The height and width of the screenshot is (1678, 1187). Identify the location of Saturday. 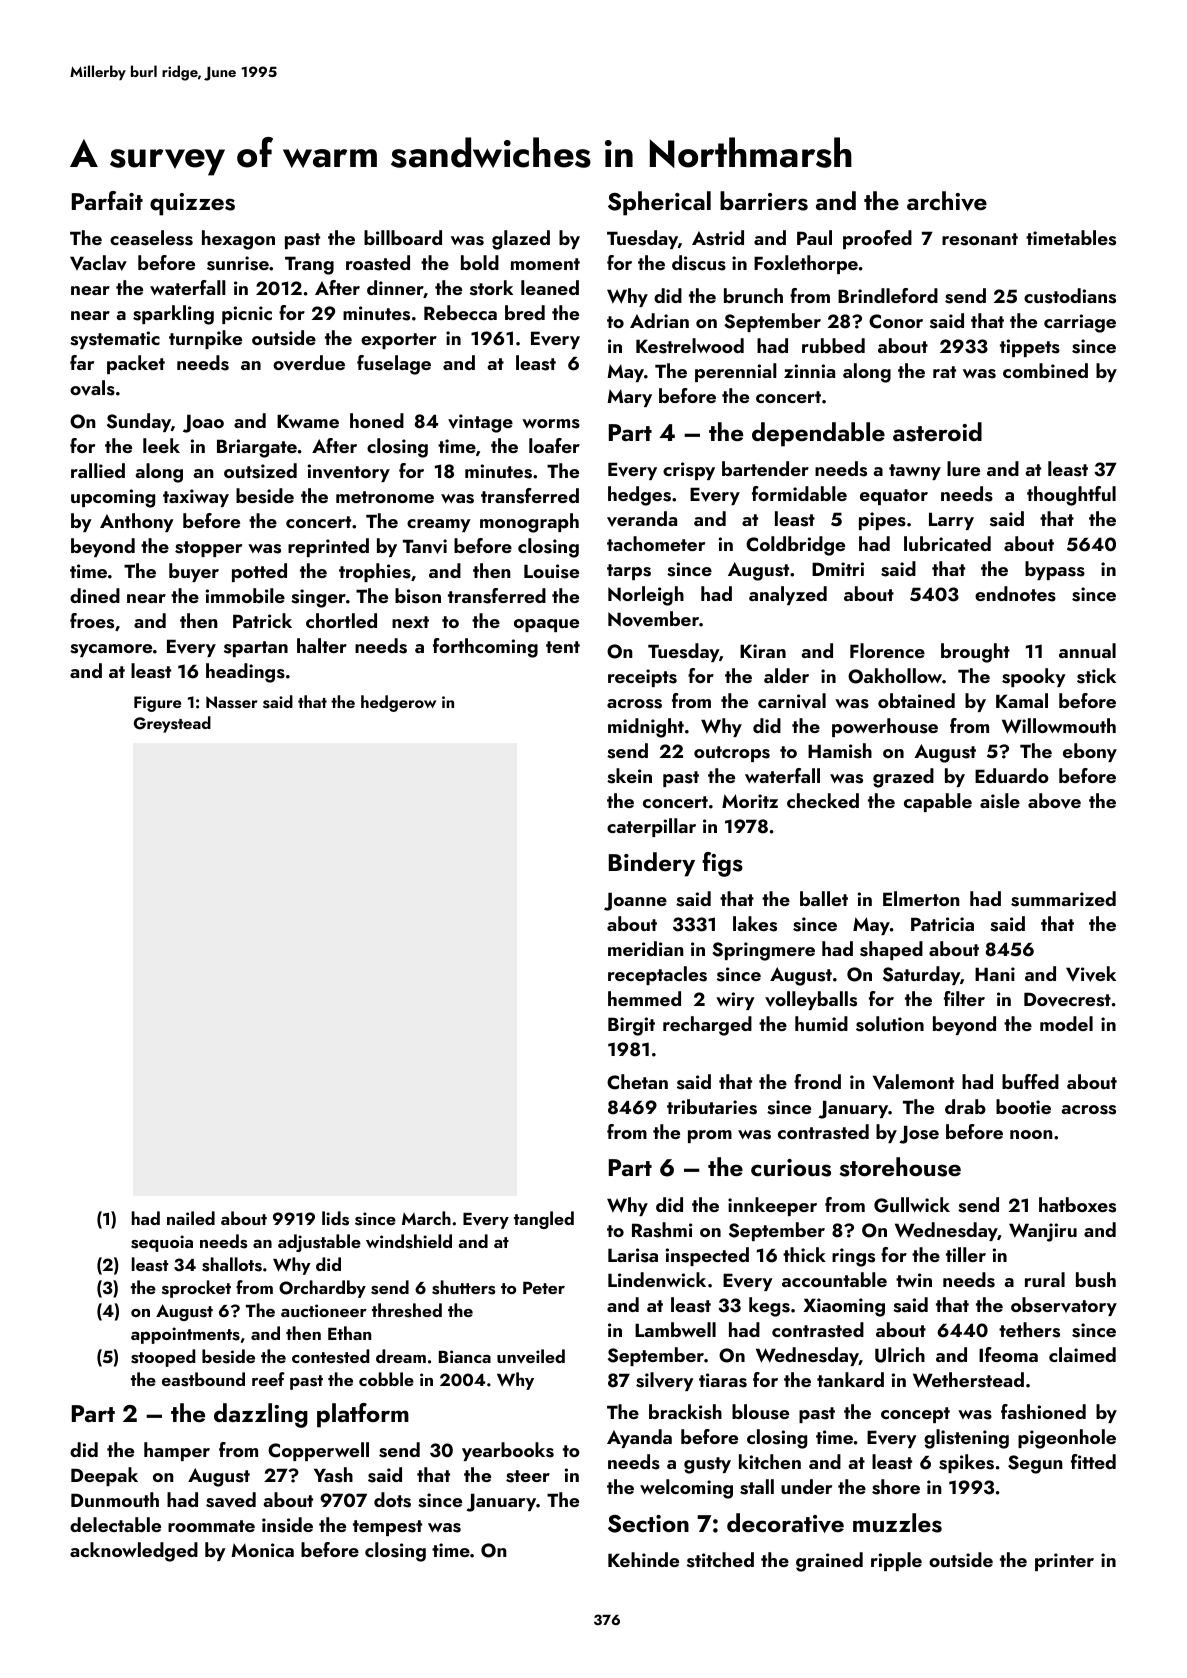
(921, 975).
